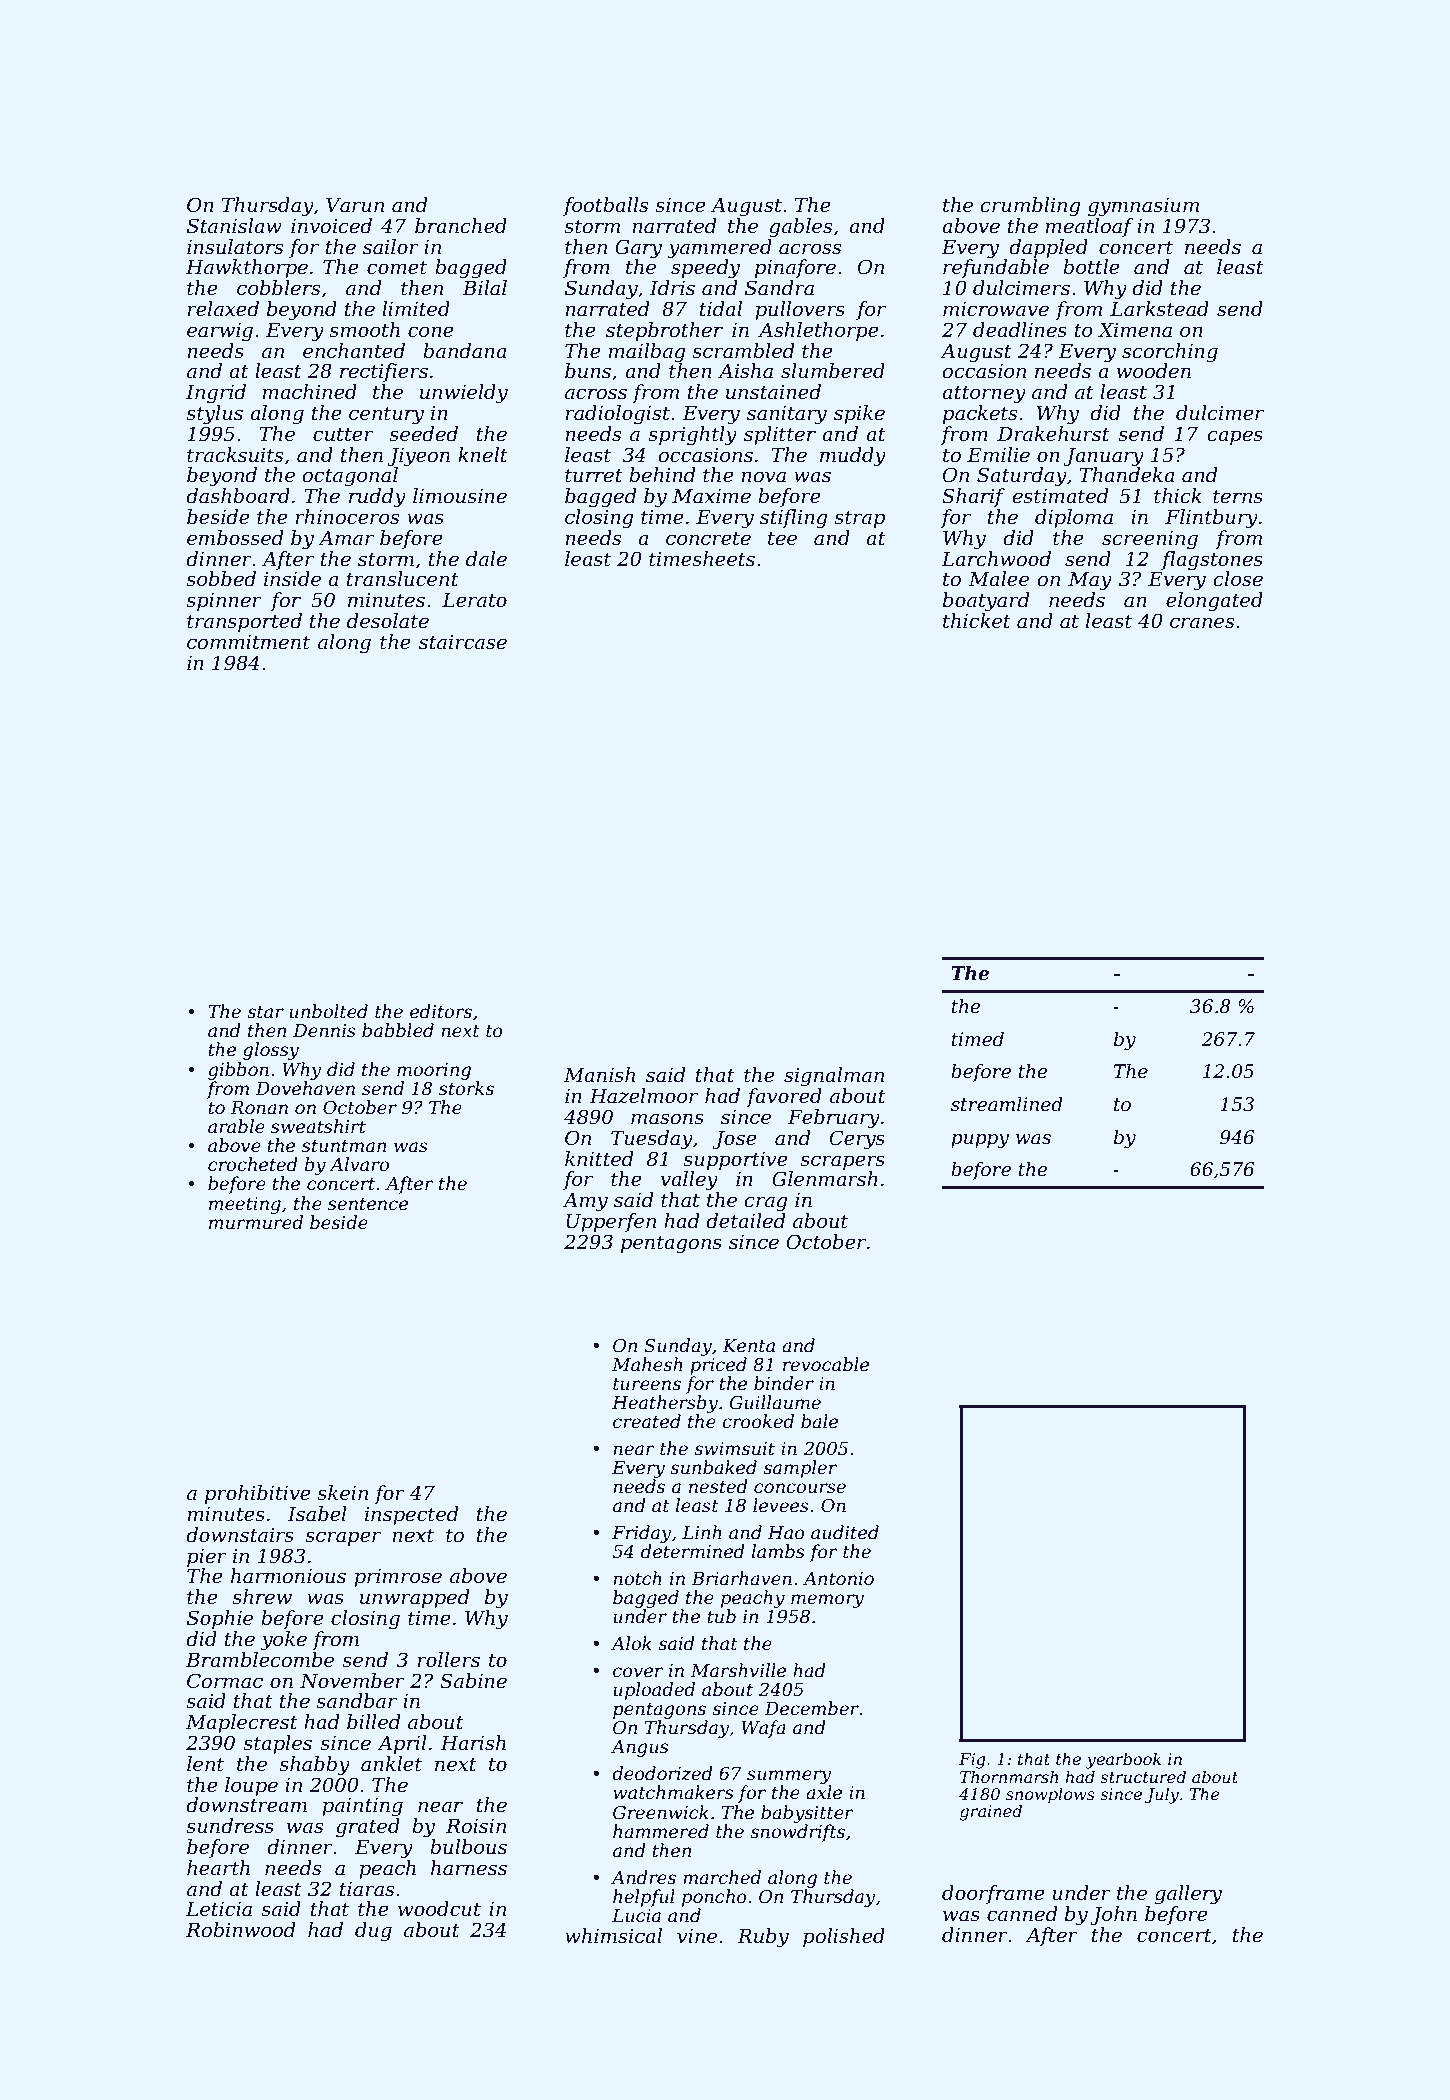 Image resolution: width=1450 pixels, height=2100 pixels. I want to click on smooth, so click(364, 330).
